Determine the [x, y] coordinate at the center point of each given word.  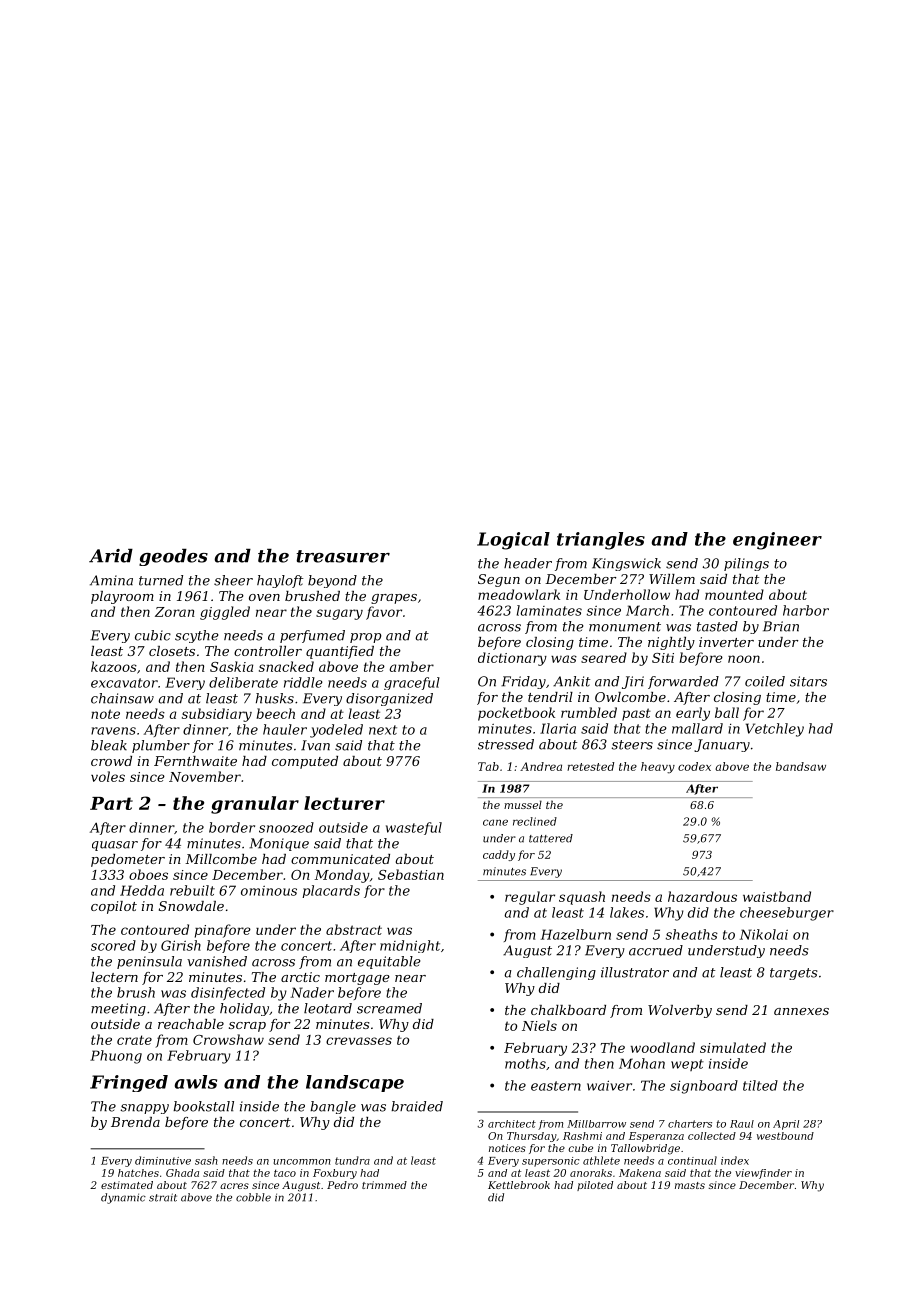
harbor [806, 610]
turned [161, 580]
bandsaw [801, 766]
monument [625, 627]
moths [525, 1063]
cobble [253, 1197]
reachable [191, 1024]
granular [255, 805]
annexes [801, 1011]
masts [690, 1185]
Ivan [315, 745]
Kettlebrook [519, 1185]
